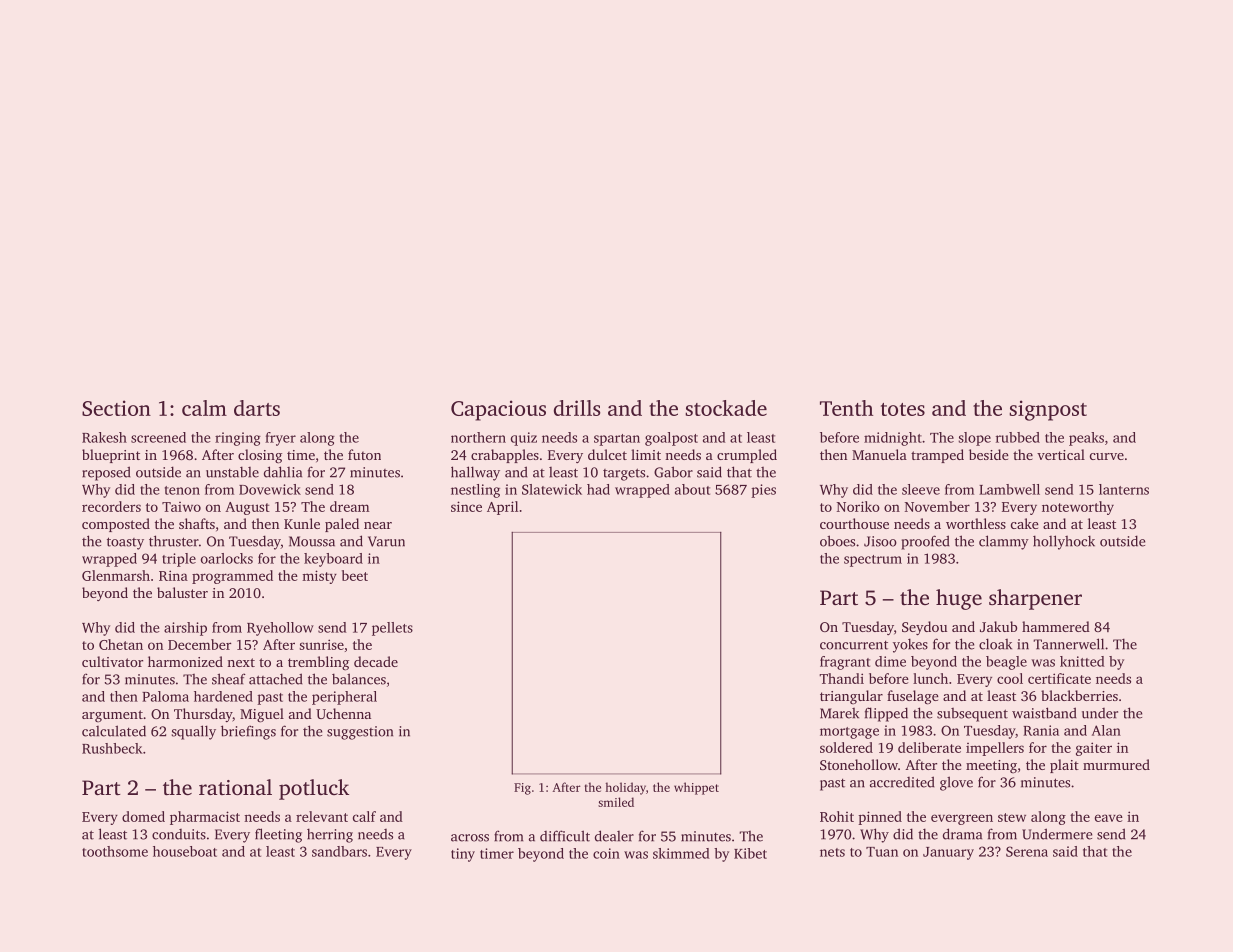  I want to click on rational, so click(235, 787).
